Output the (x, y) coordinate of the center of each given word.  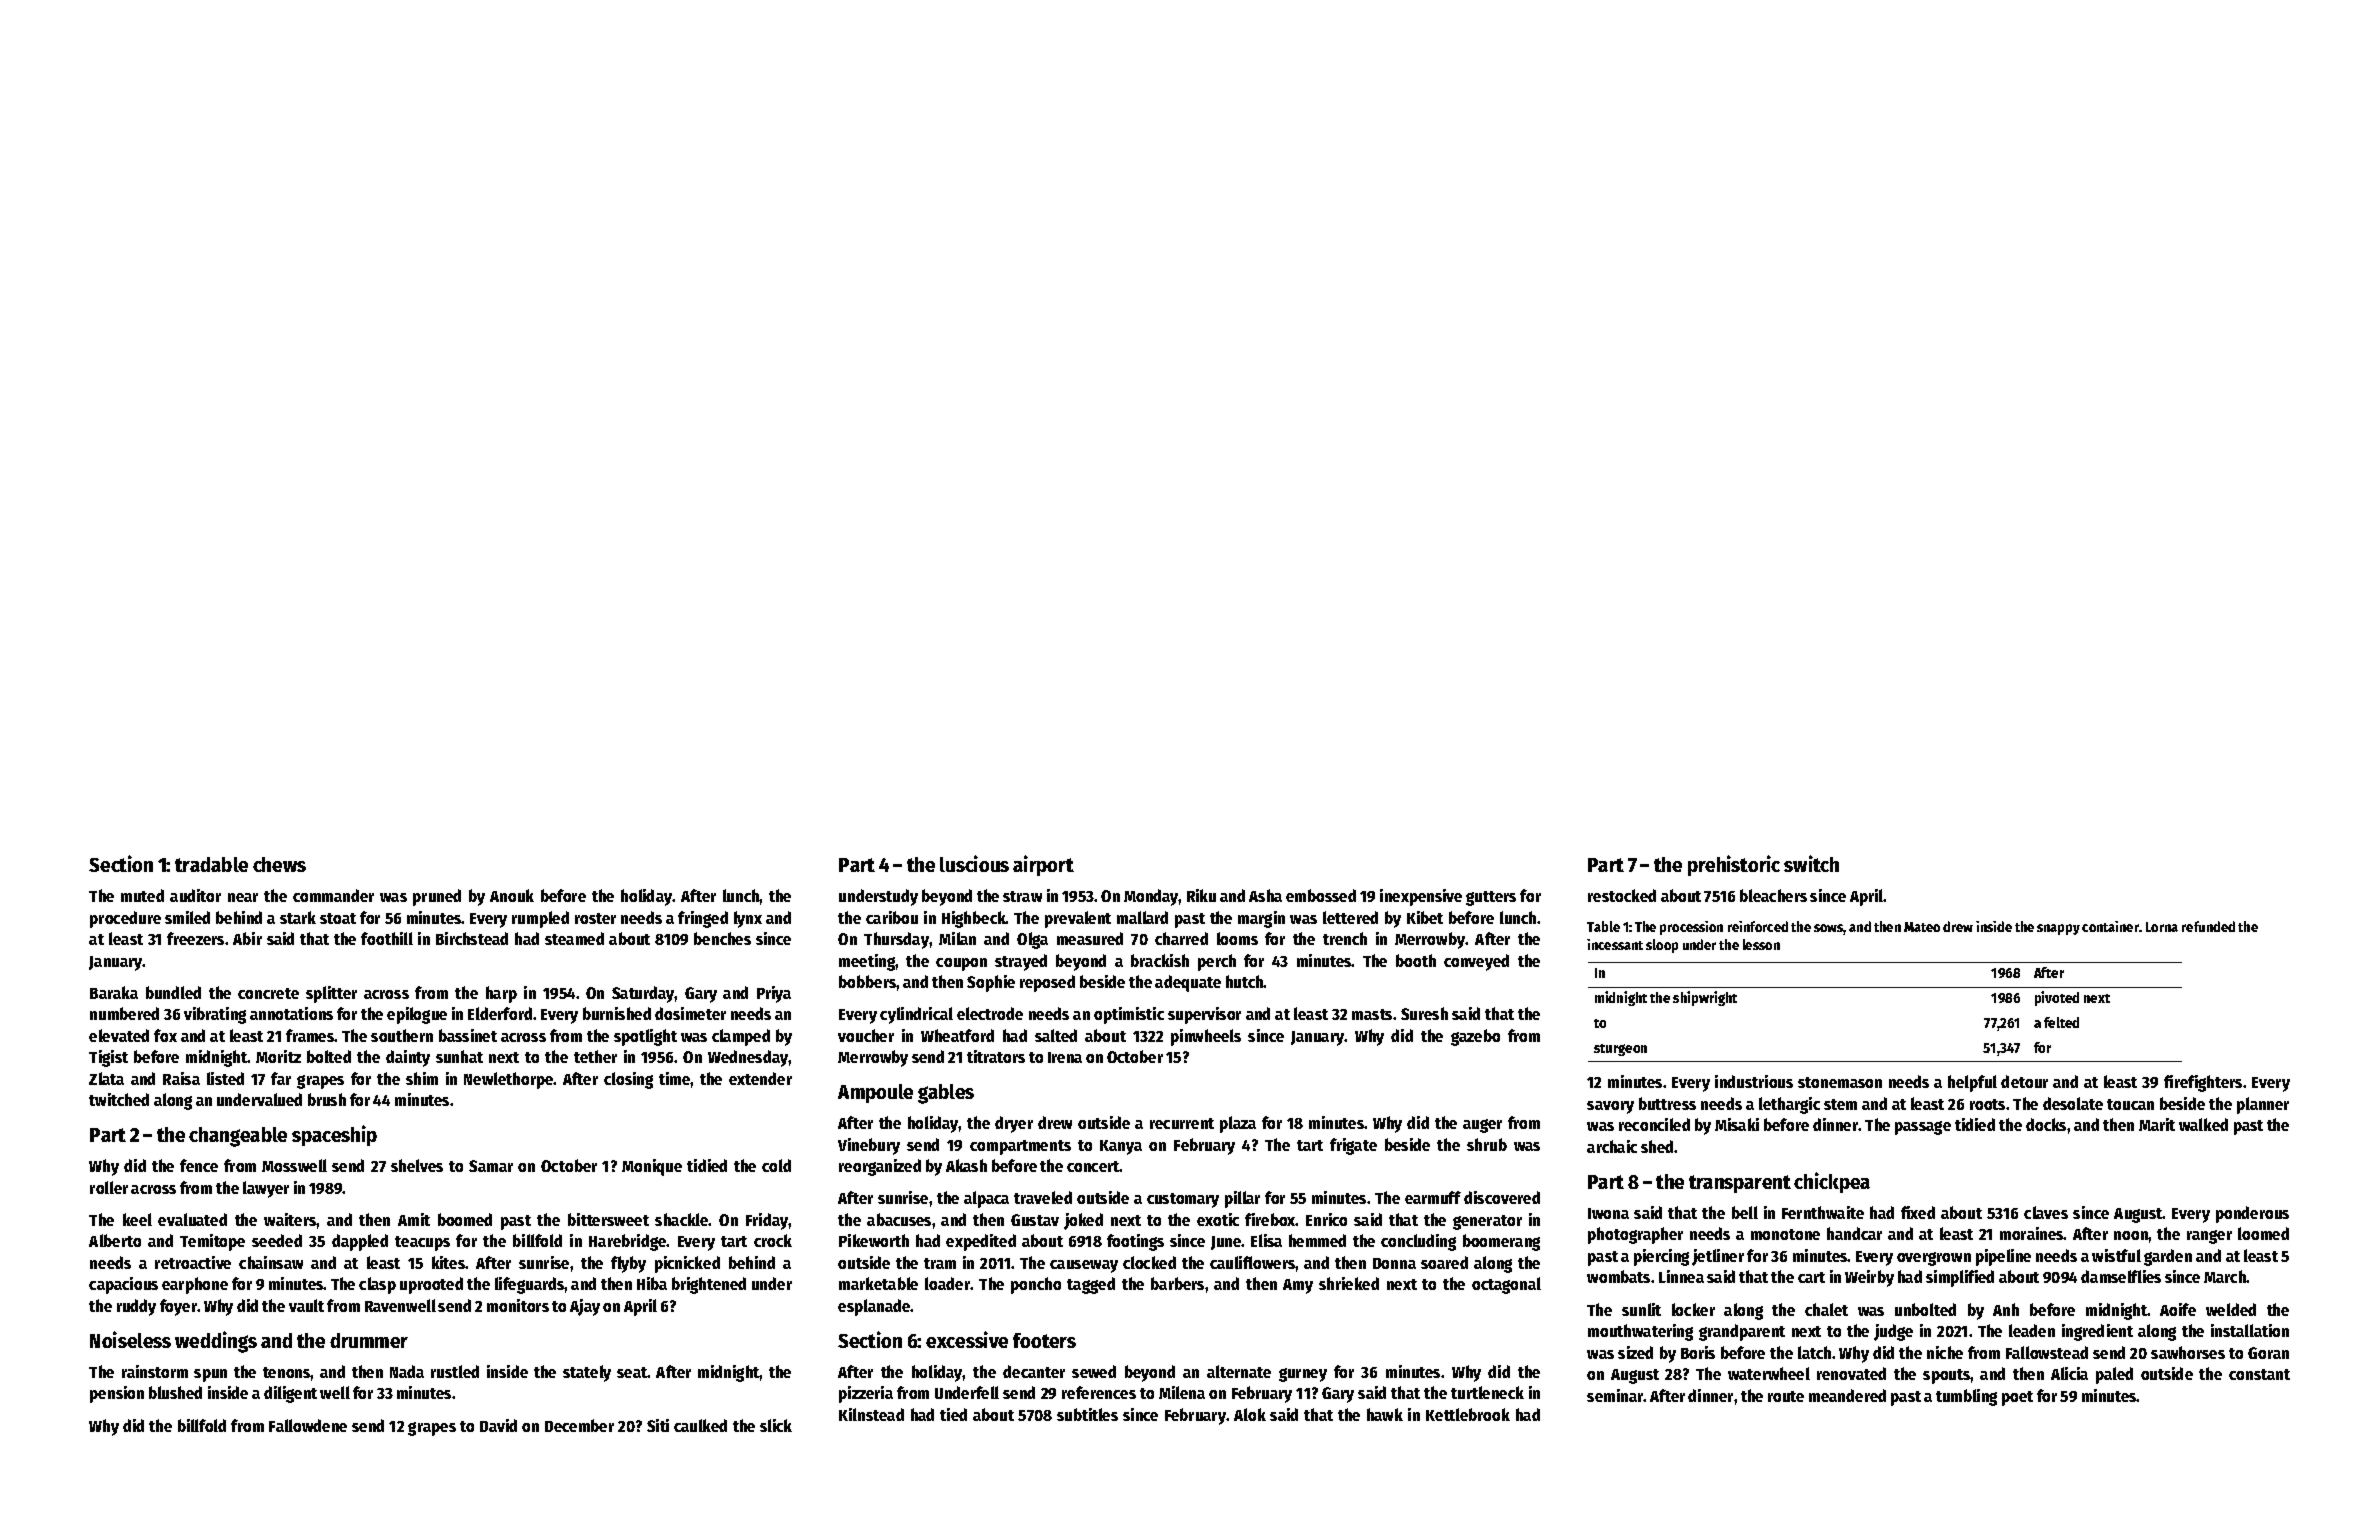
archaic (1612, 1146)
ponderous (2252, 1214)
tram (940, 1263)
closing (628, 1080)
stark (298, 917)
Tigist (108, 1058)
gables (946, 1094)
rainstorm (155, 1371)
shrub (1487, 1144)
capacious (123, 1285)
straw (1022, 896)
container (2110, 926)
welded (2231, 1309)
